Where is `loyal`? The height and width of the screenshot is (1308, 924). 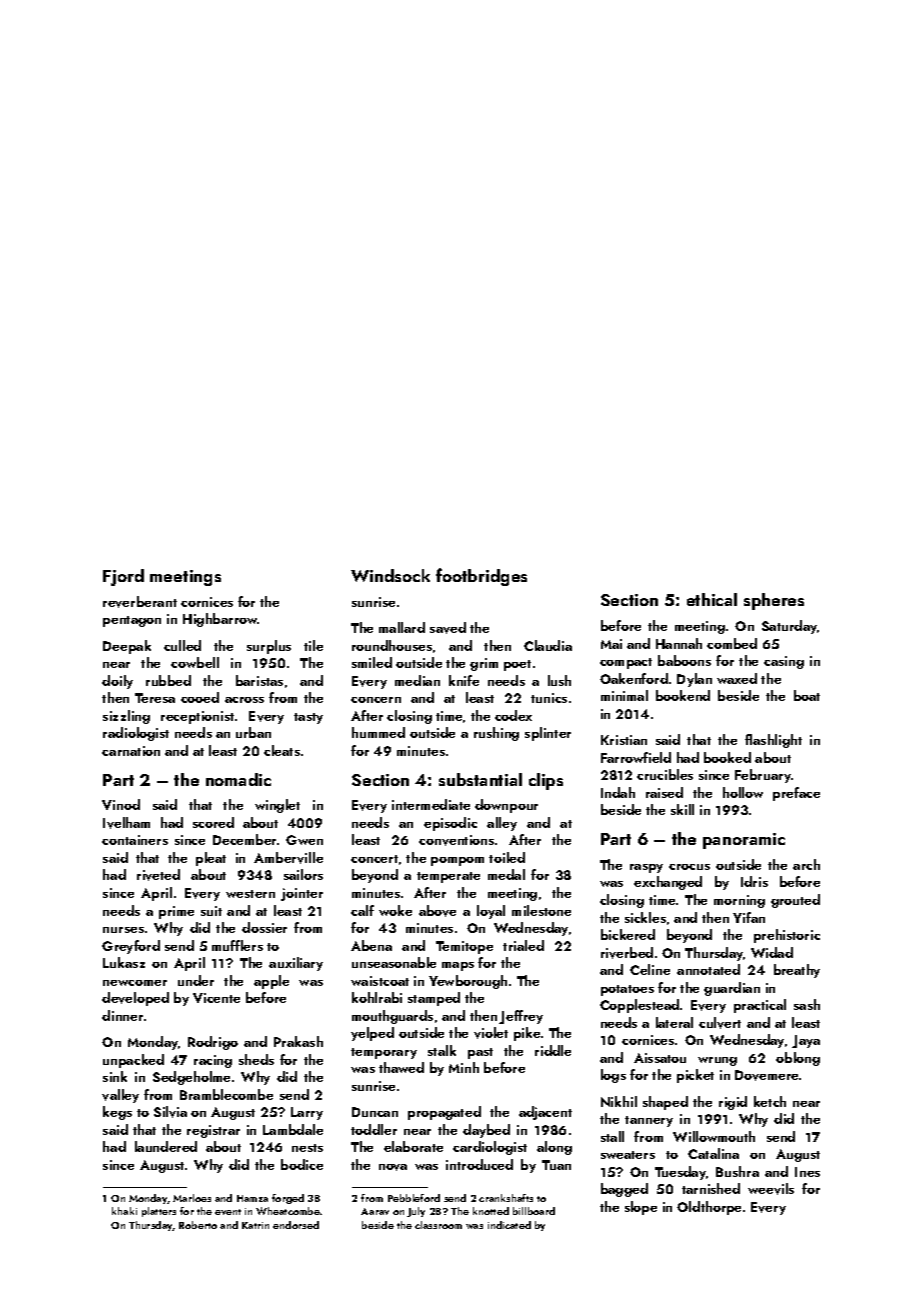 loyal is located at coordinates (491, 912).
